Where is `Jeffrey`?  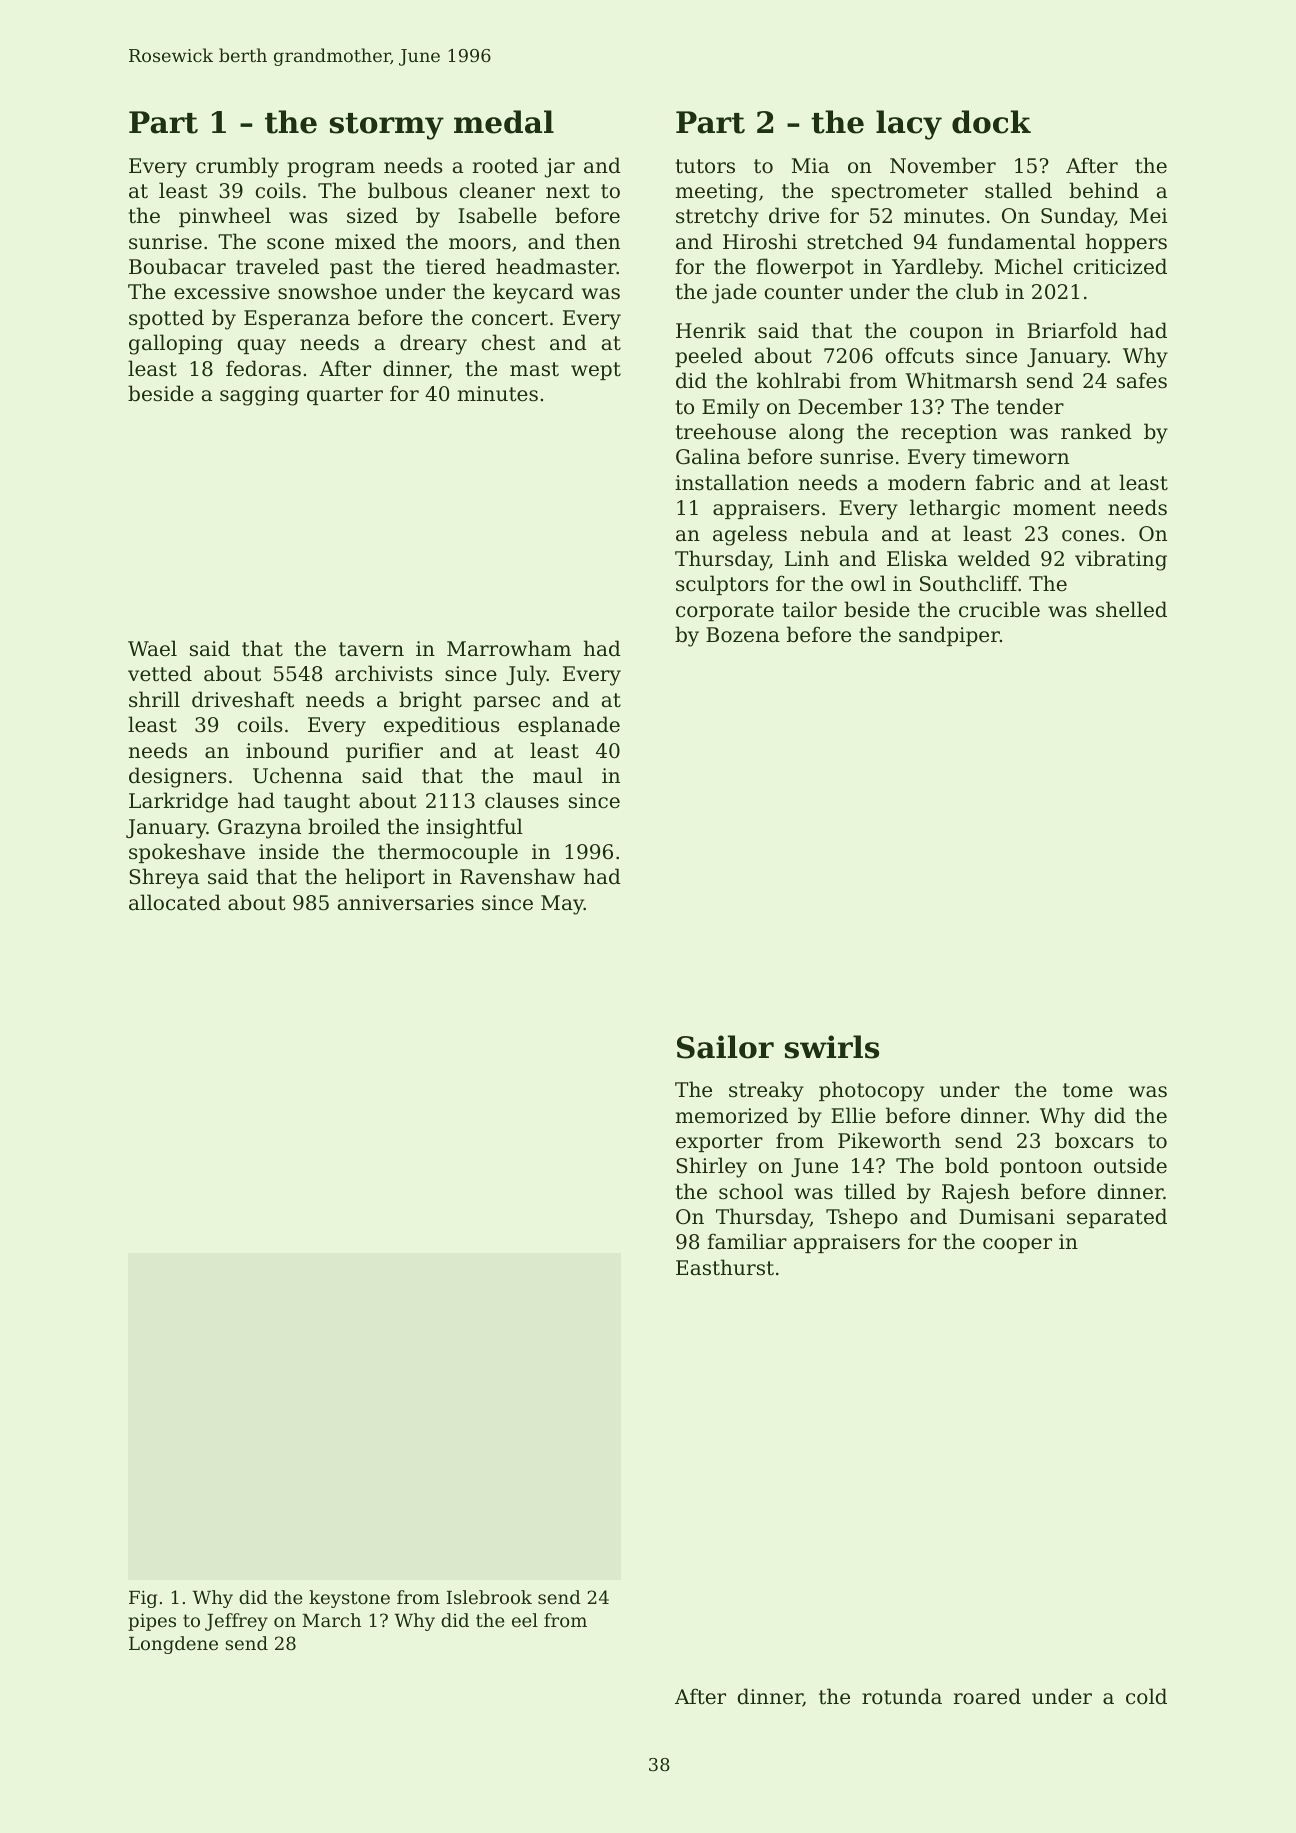
Jeffrey is located at coordinates (236, 1622).
